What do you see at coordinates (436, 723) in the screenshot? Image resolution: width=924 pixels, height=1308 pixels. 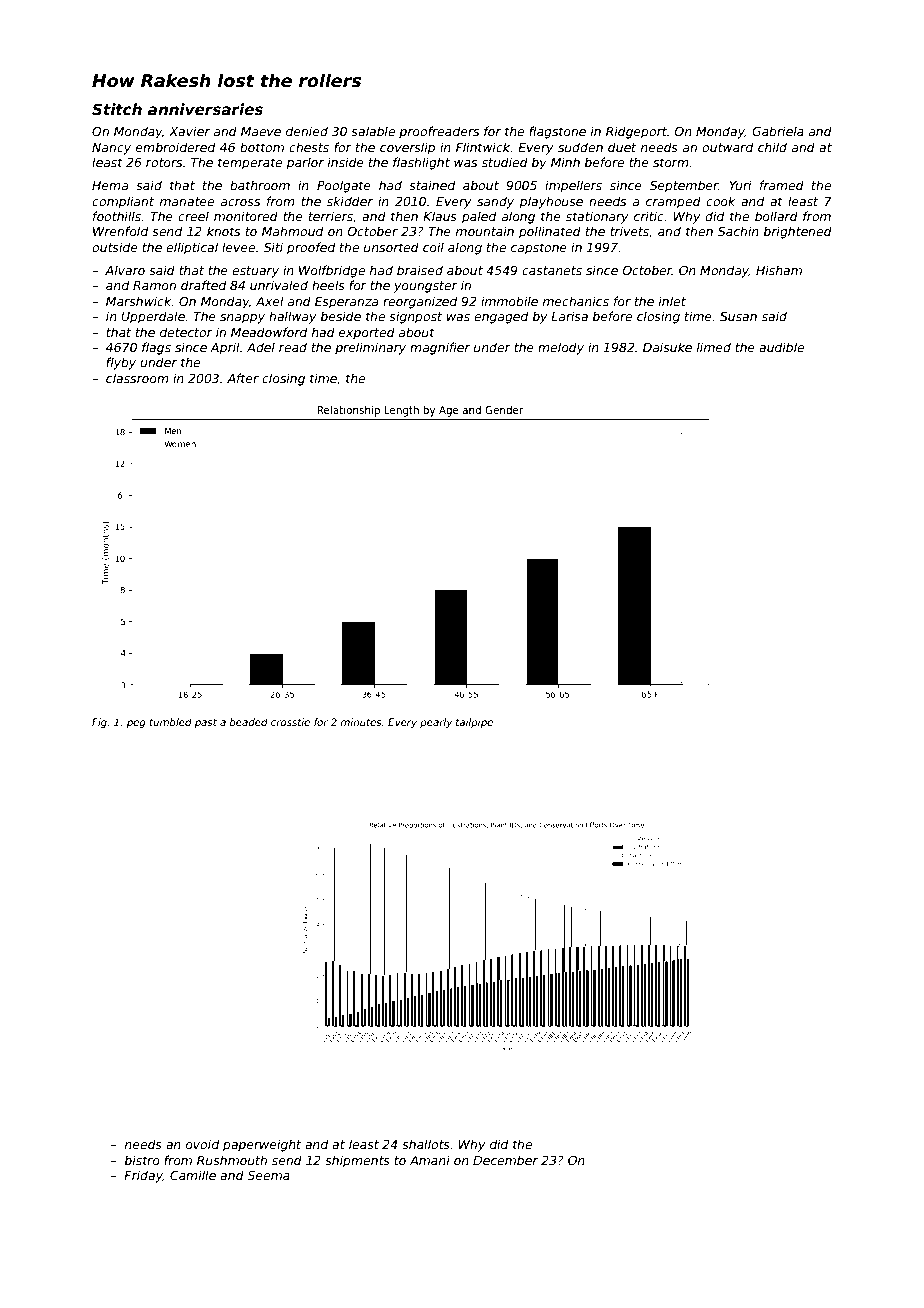 I see `pearly` at bounding box center [436, 723].
